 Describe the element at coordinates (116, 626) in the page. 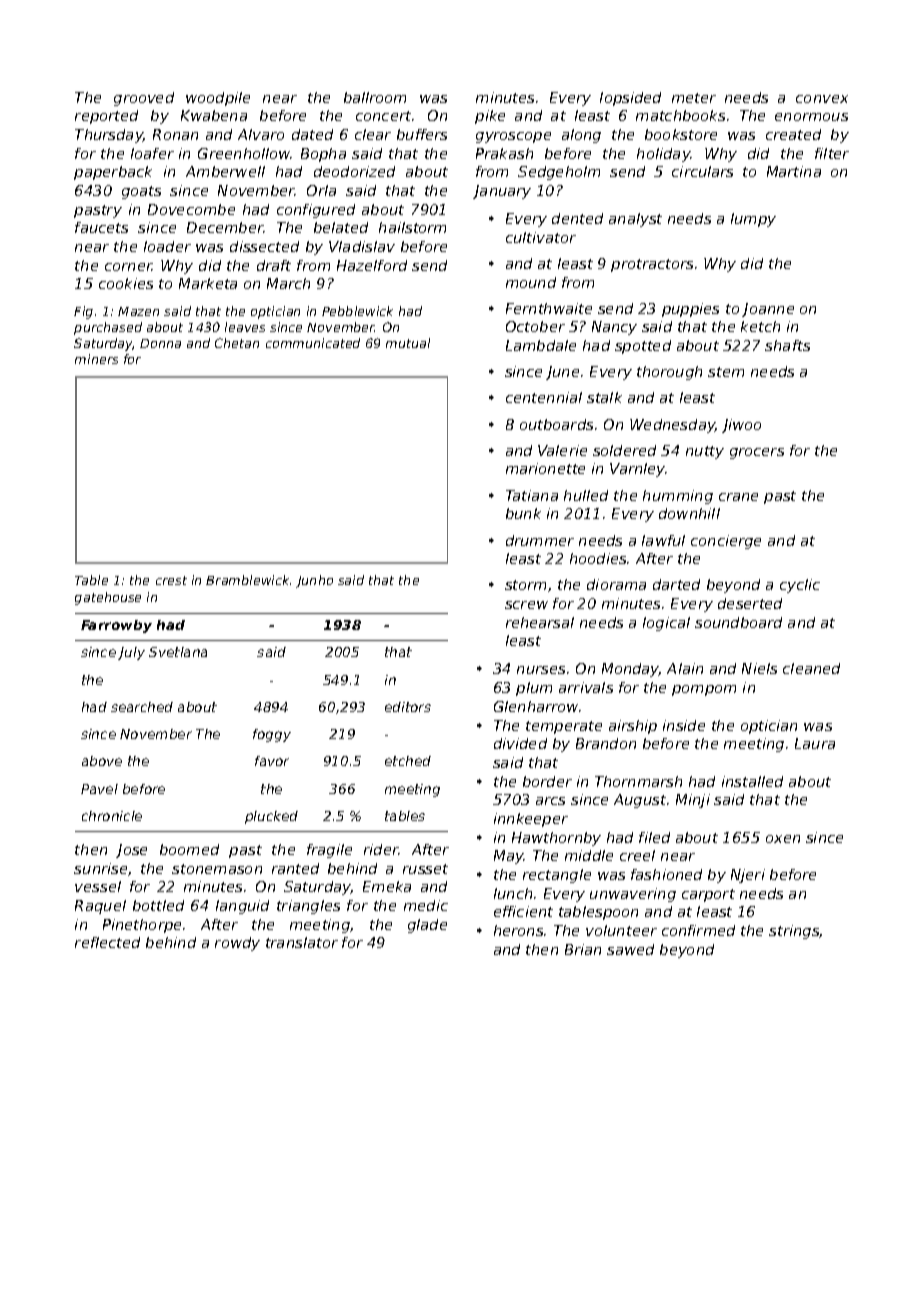

I see `Farrowby` at that location.
